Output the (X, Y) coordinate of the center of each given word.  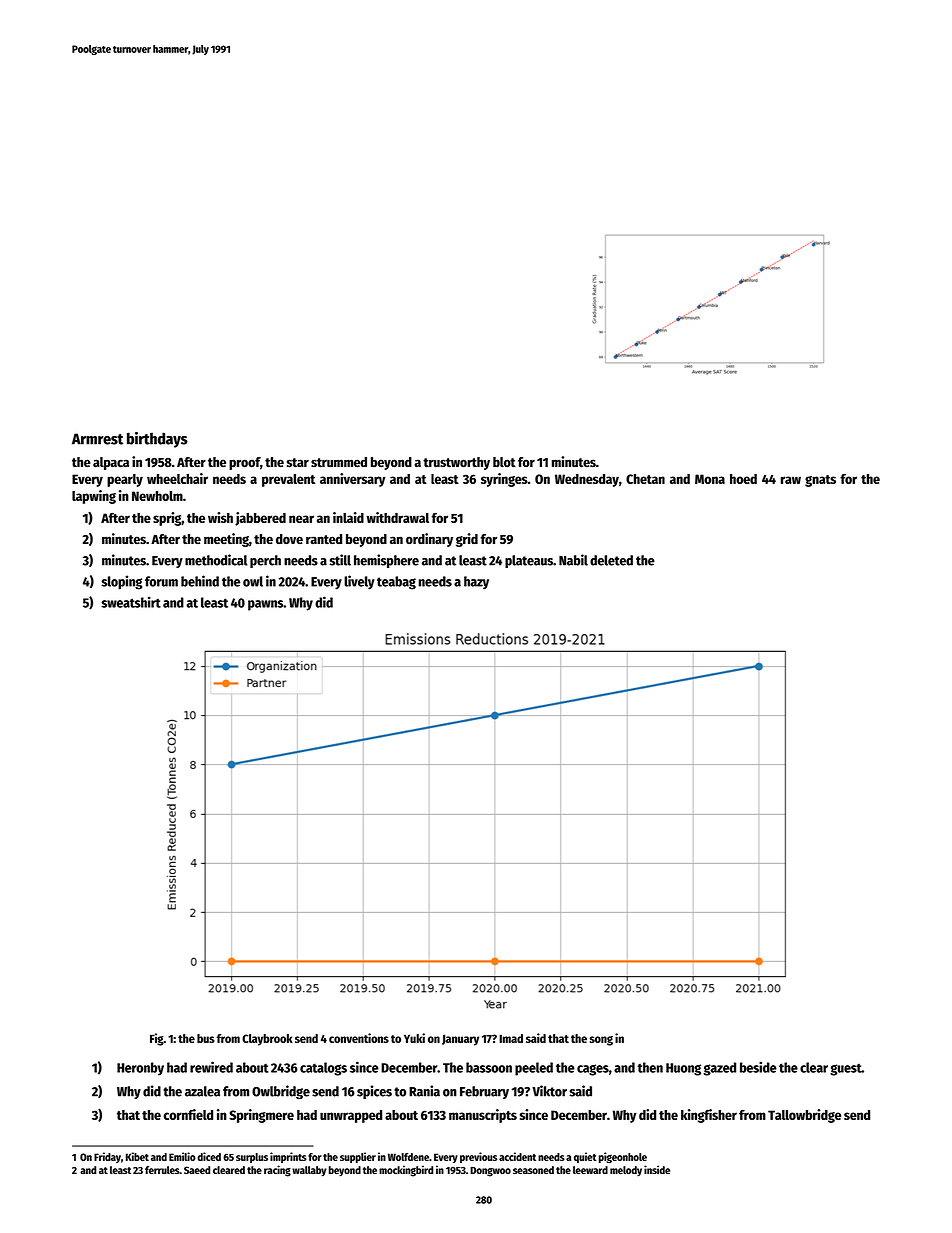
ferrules (162, 1170)
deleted (611, 560)
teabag (396, 583)
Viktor (549, 1091)
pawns (265, 605)
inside (657, 1169)
